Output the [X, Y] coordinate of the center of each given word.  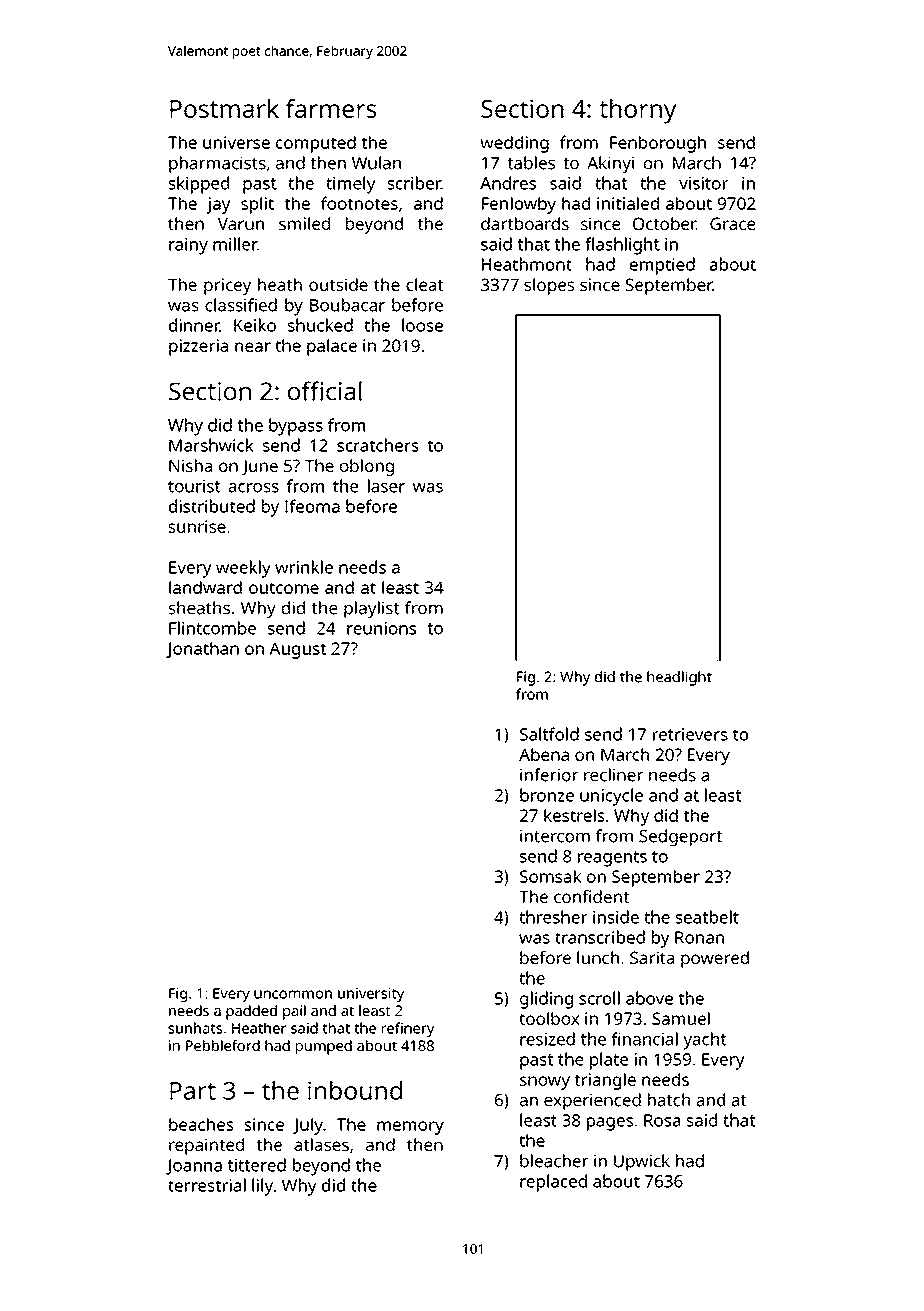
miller [235, 244]
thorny [637, 111]
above [649, 998]
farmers [331, 108]
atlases [321, 1144]
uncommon [293, 994]
